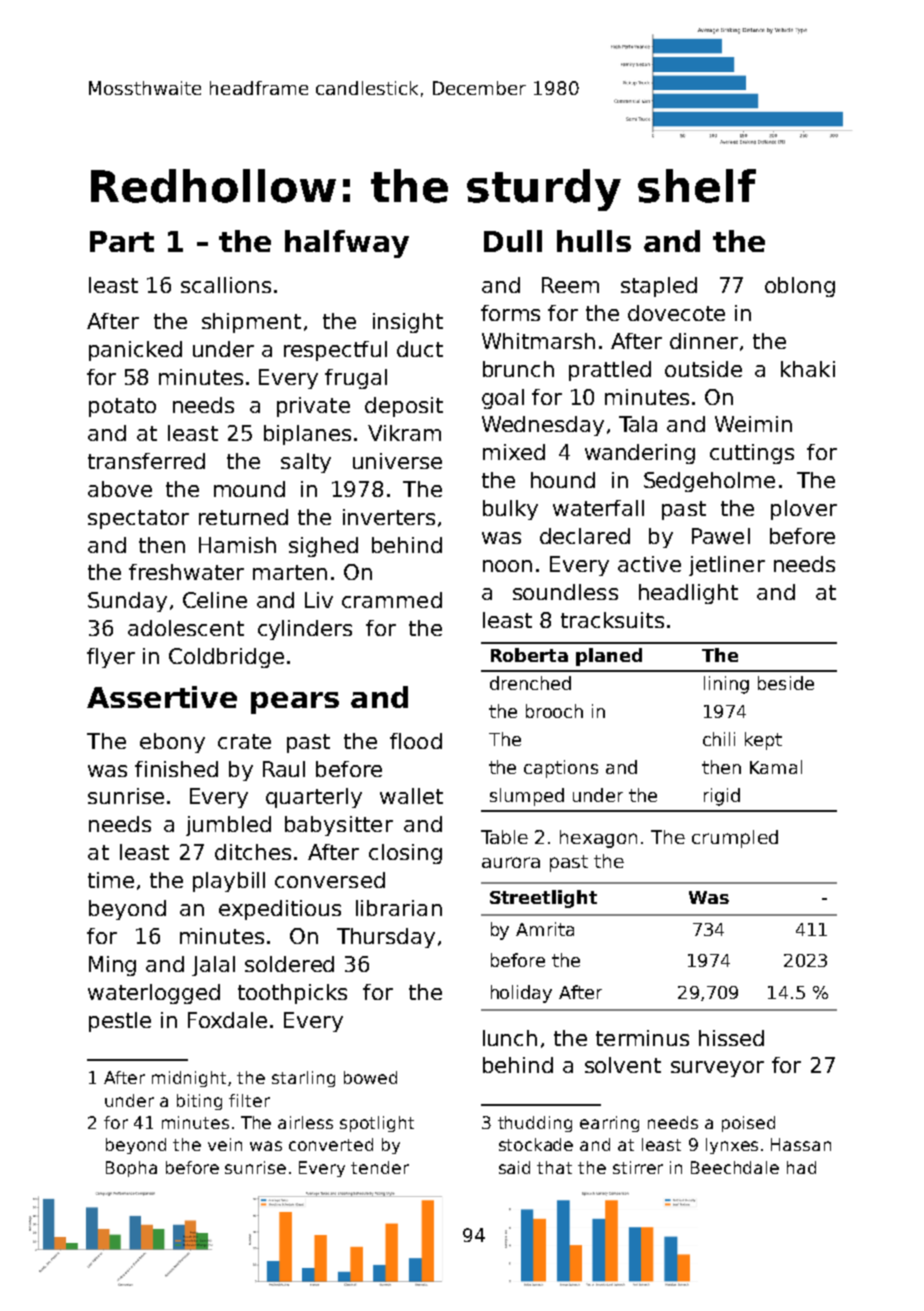  I want to click on plover, so click(804, 510).
